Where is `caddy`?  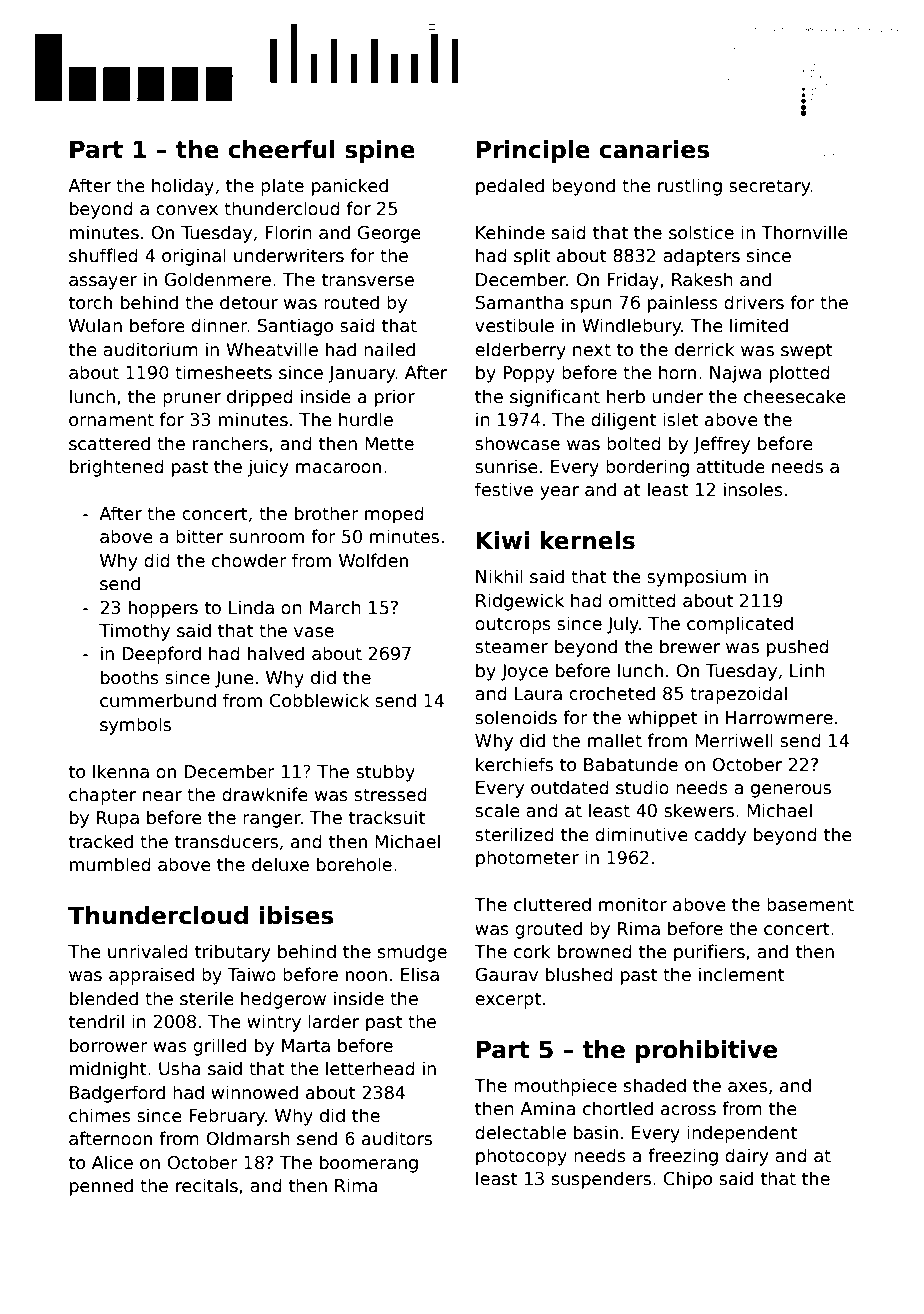
caddy is located at coordinates (720, 836).
